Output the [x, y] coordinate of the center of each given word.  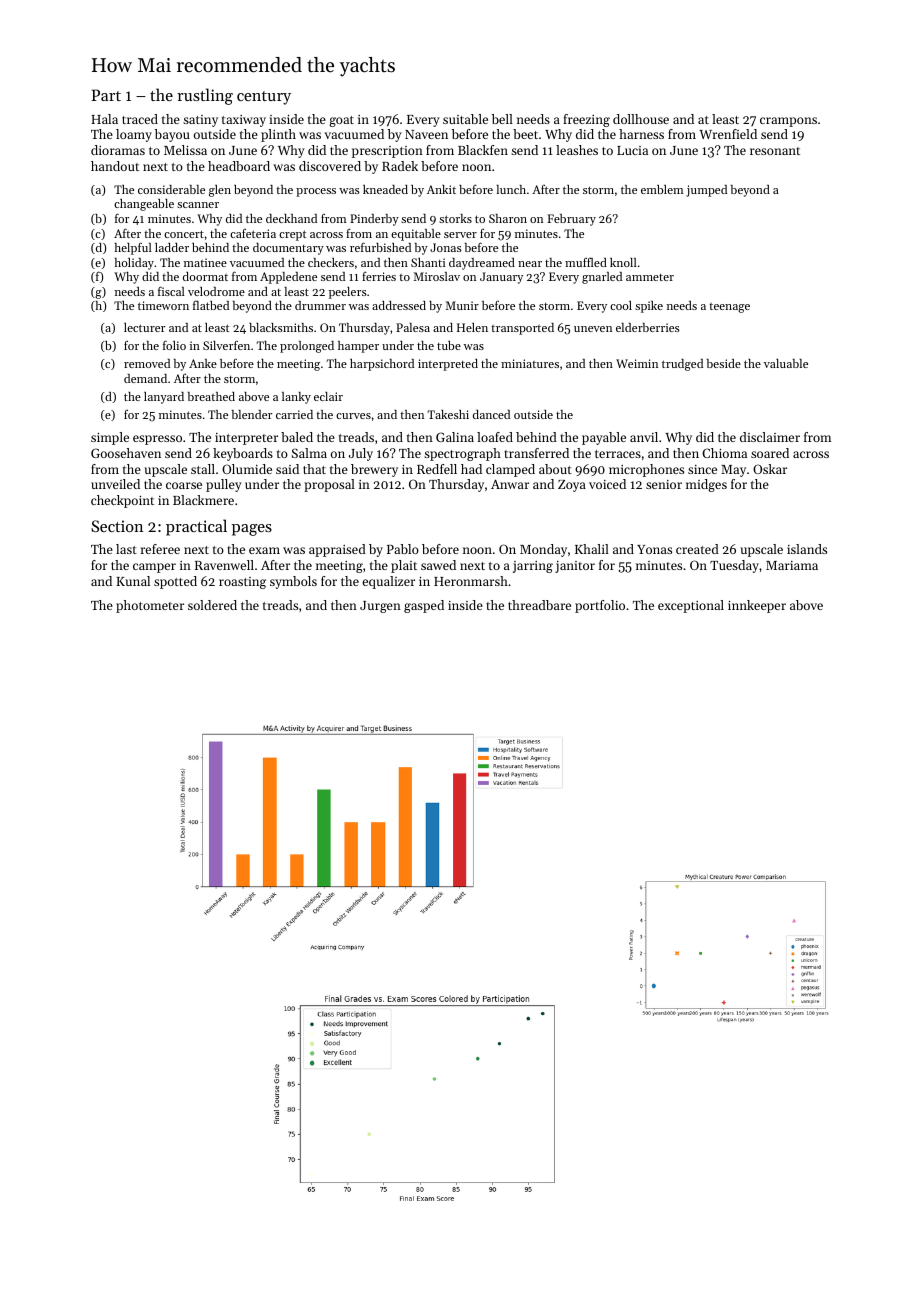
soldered [212, 605]
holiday [134, 264]
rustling [205, 96]
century [264, 98]
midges [706, 485]
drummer [320, 305]
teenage [729, 308]
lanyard [164, 398]
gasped [424, 606]
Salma [309, 453]
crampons [788, 122]
